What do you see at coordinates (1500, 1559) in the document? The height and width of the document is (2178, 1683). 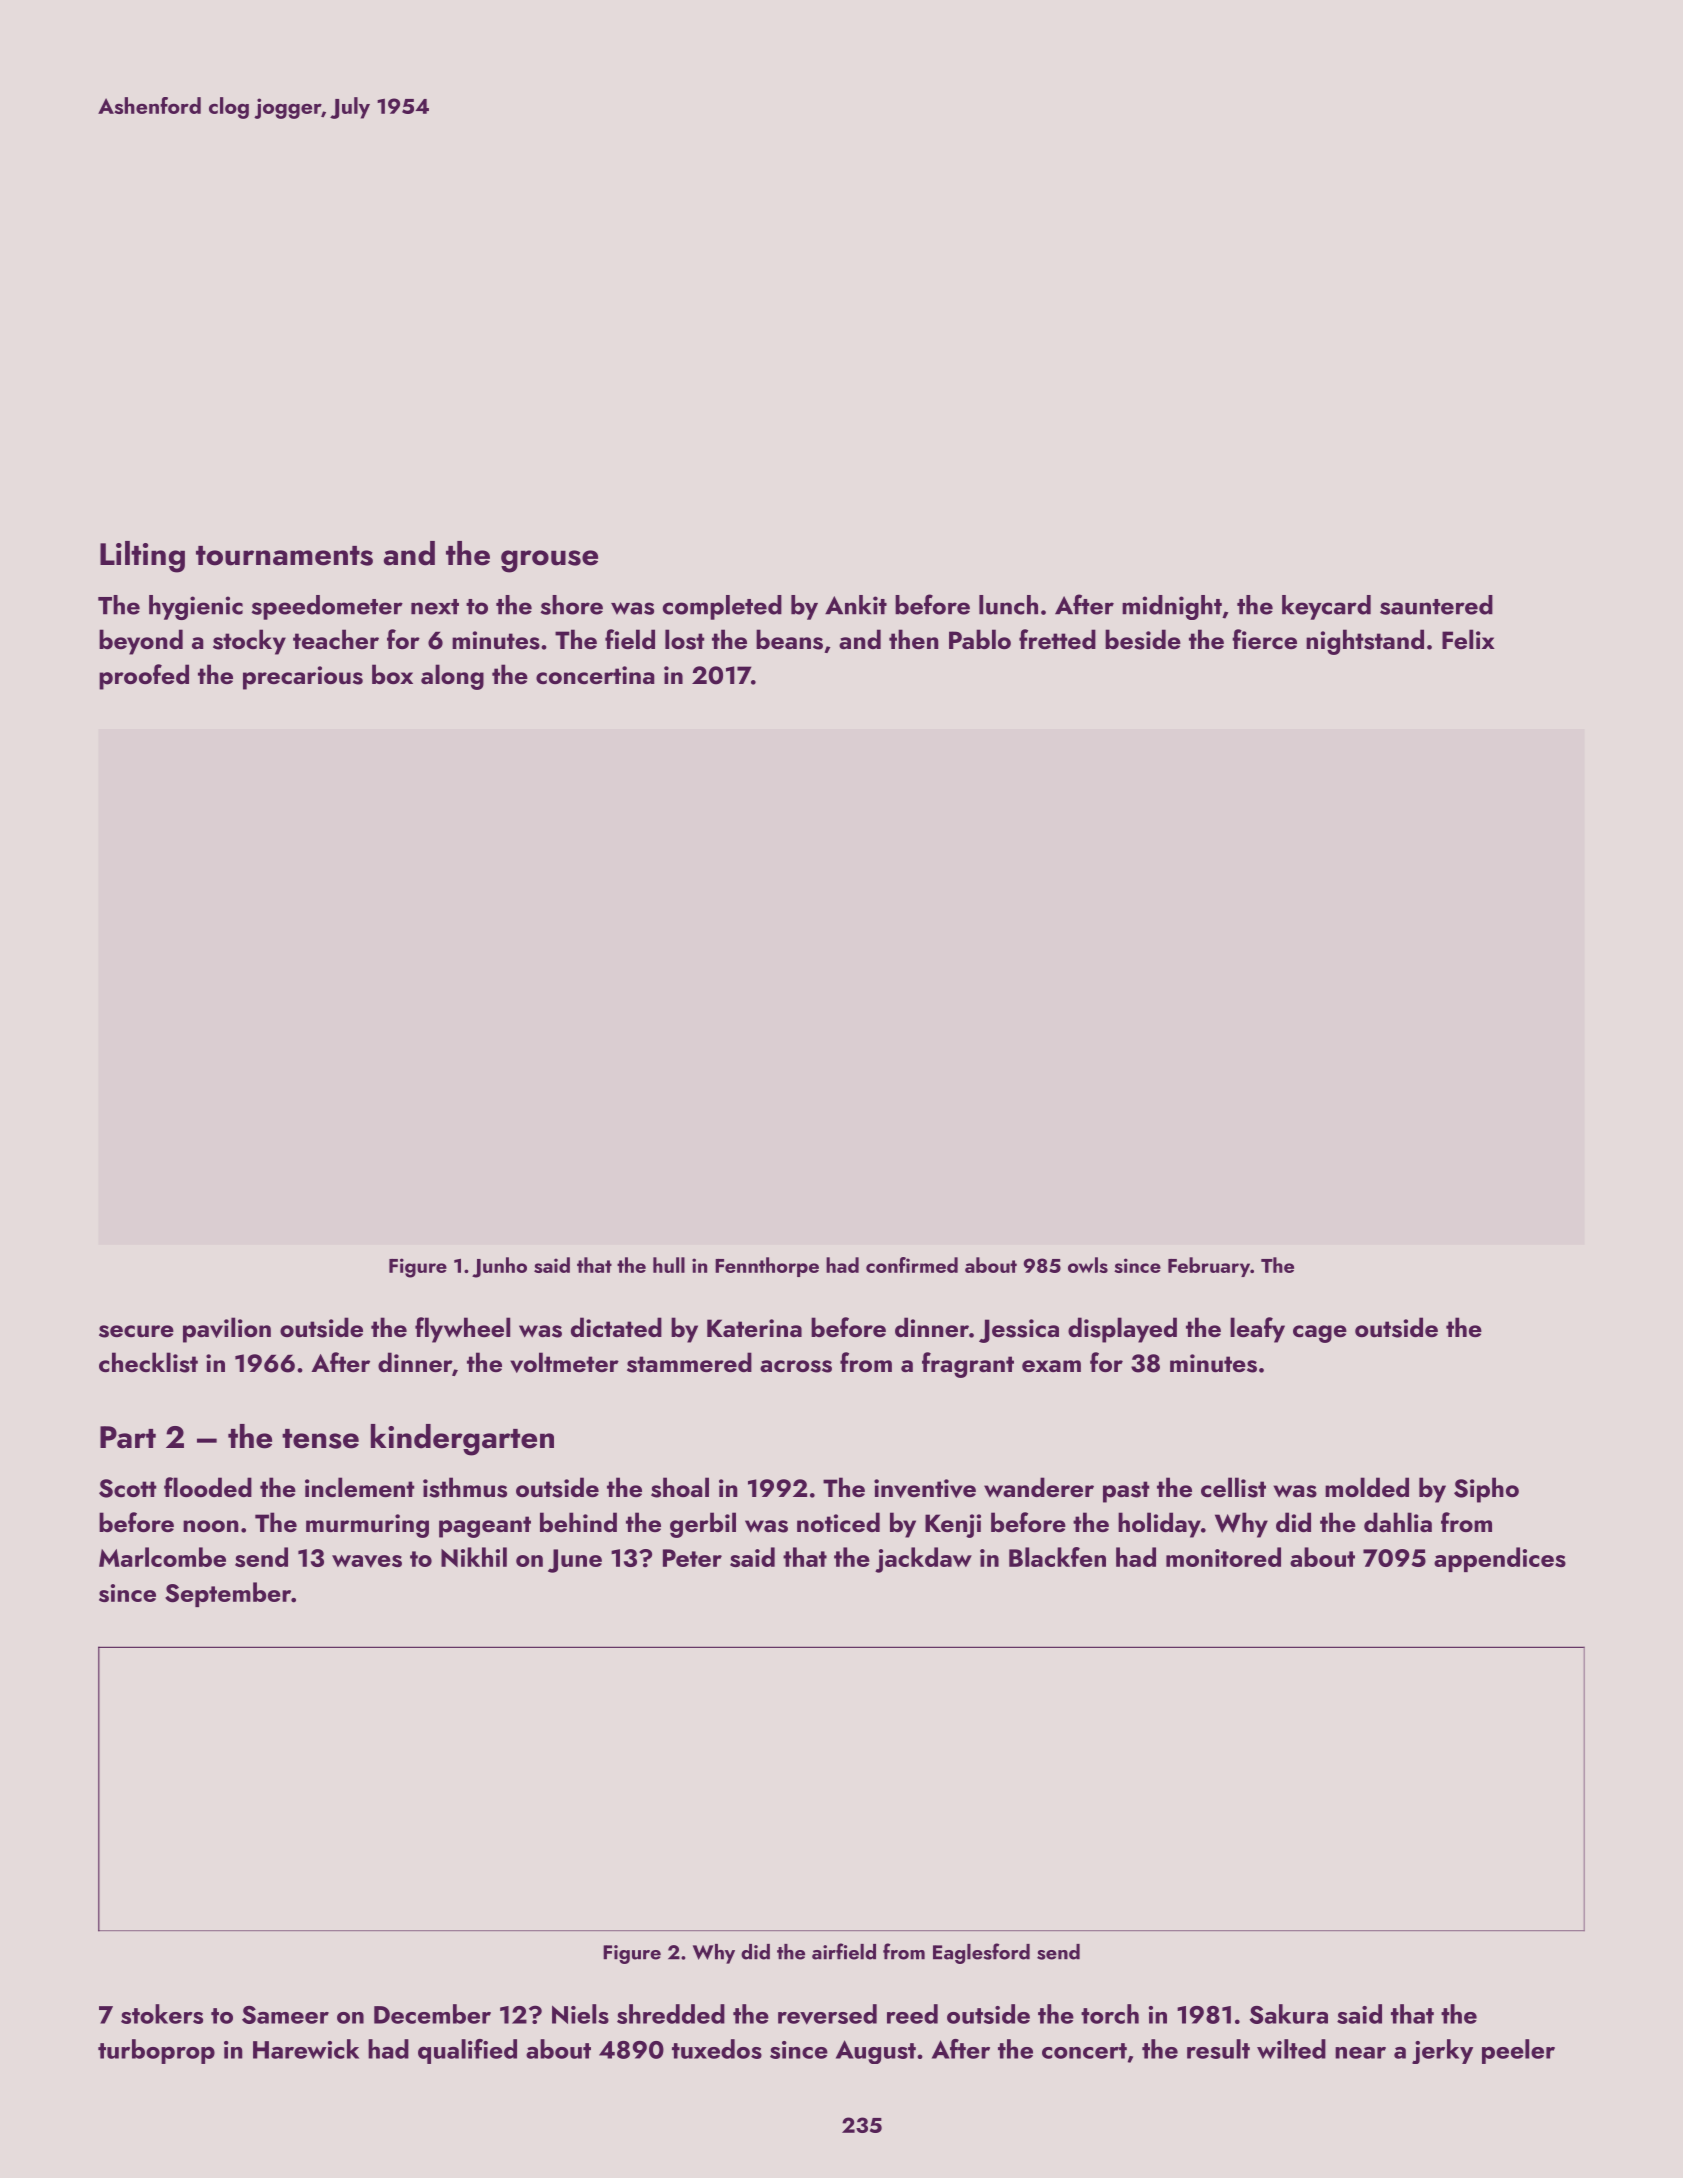 I see `appendices` at bounding box center [1500, 1559].
